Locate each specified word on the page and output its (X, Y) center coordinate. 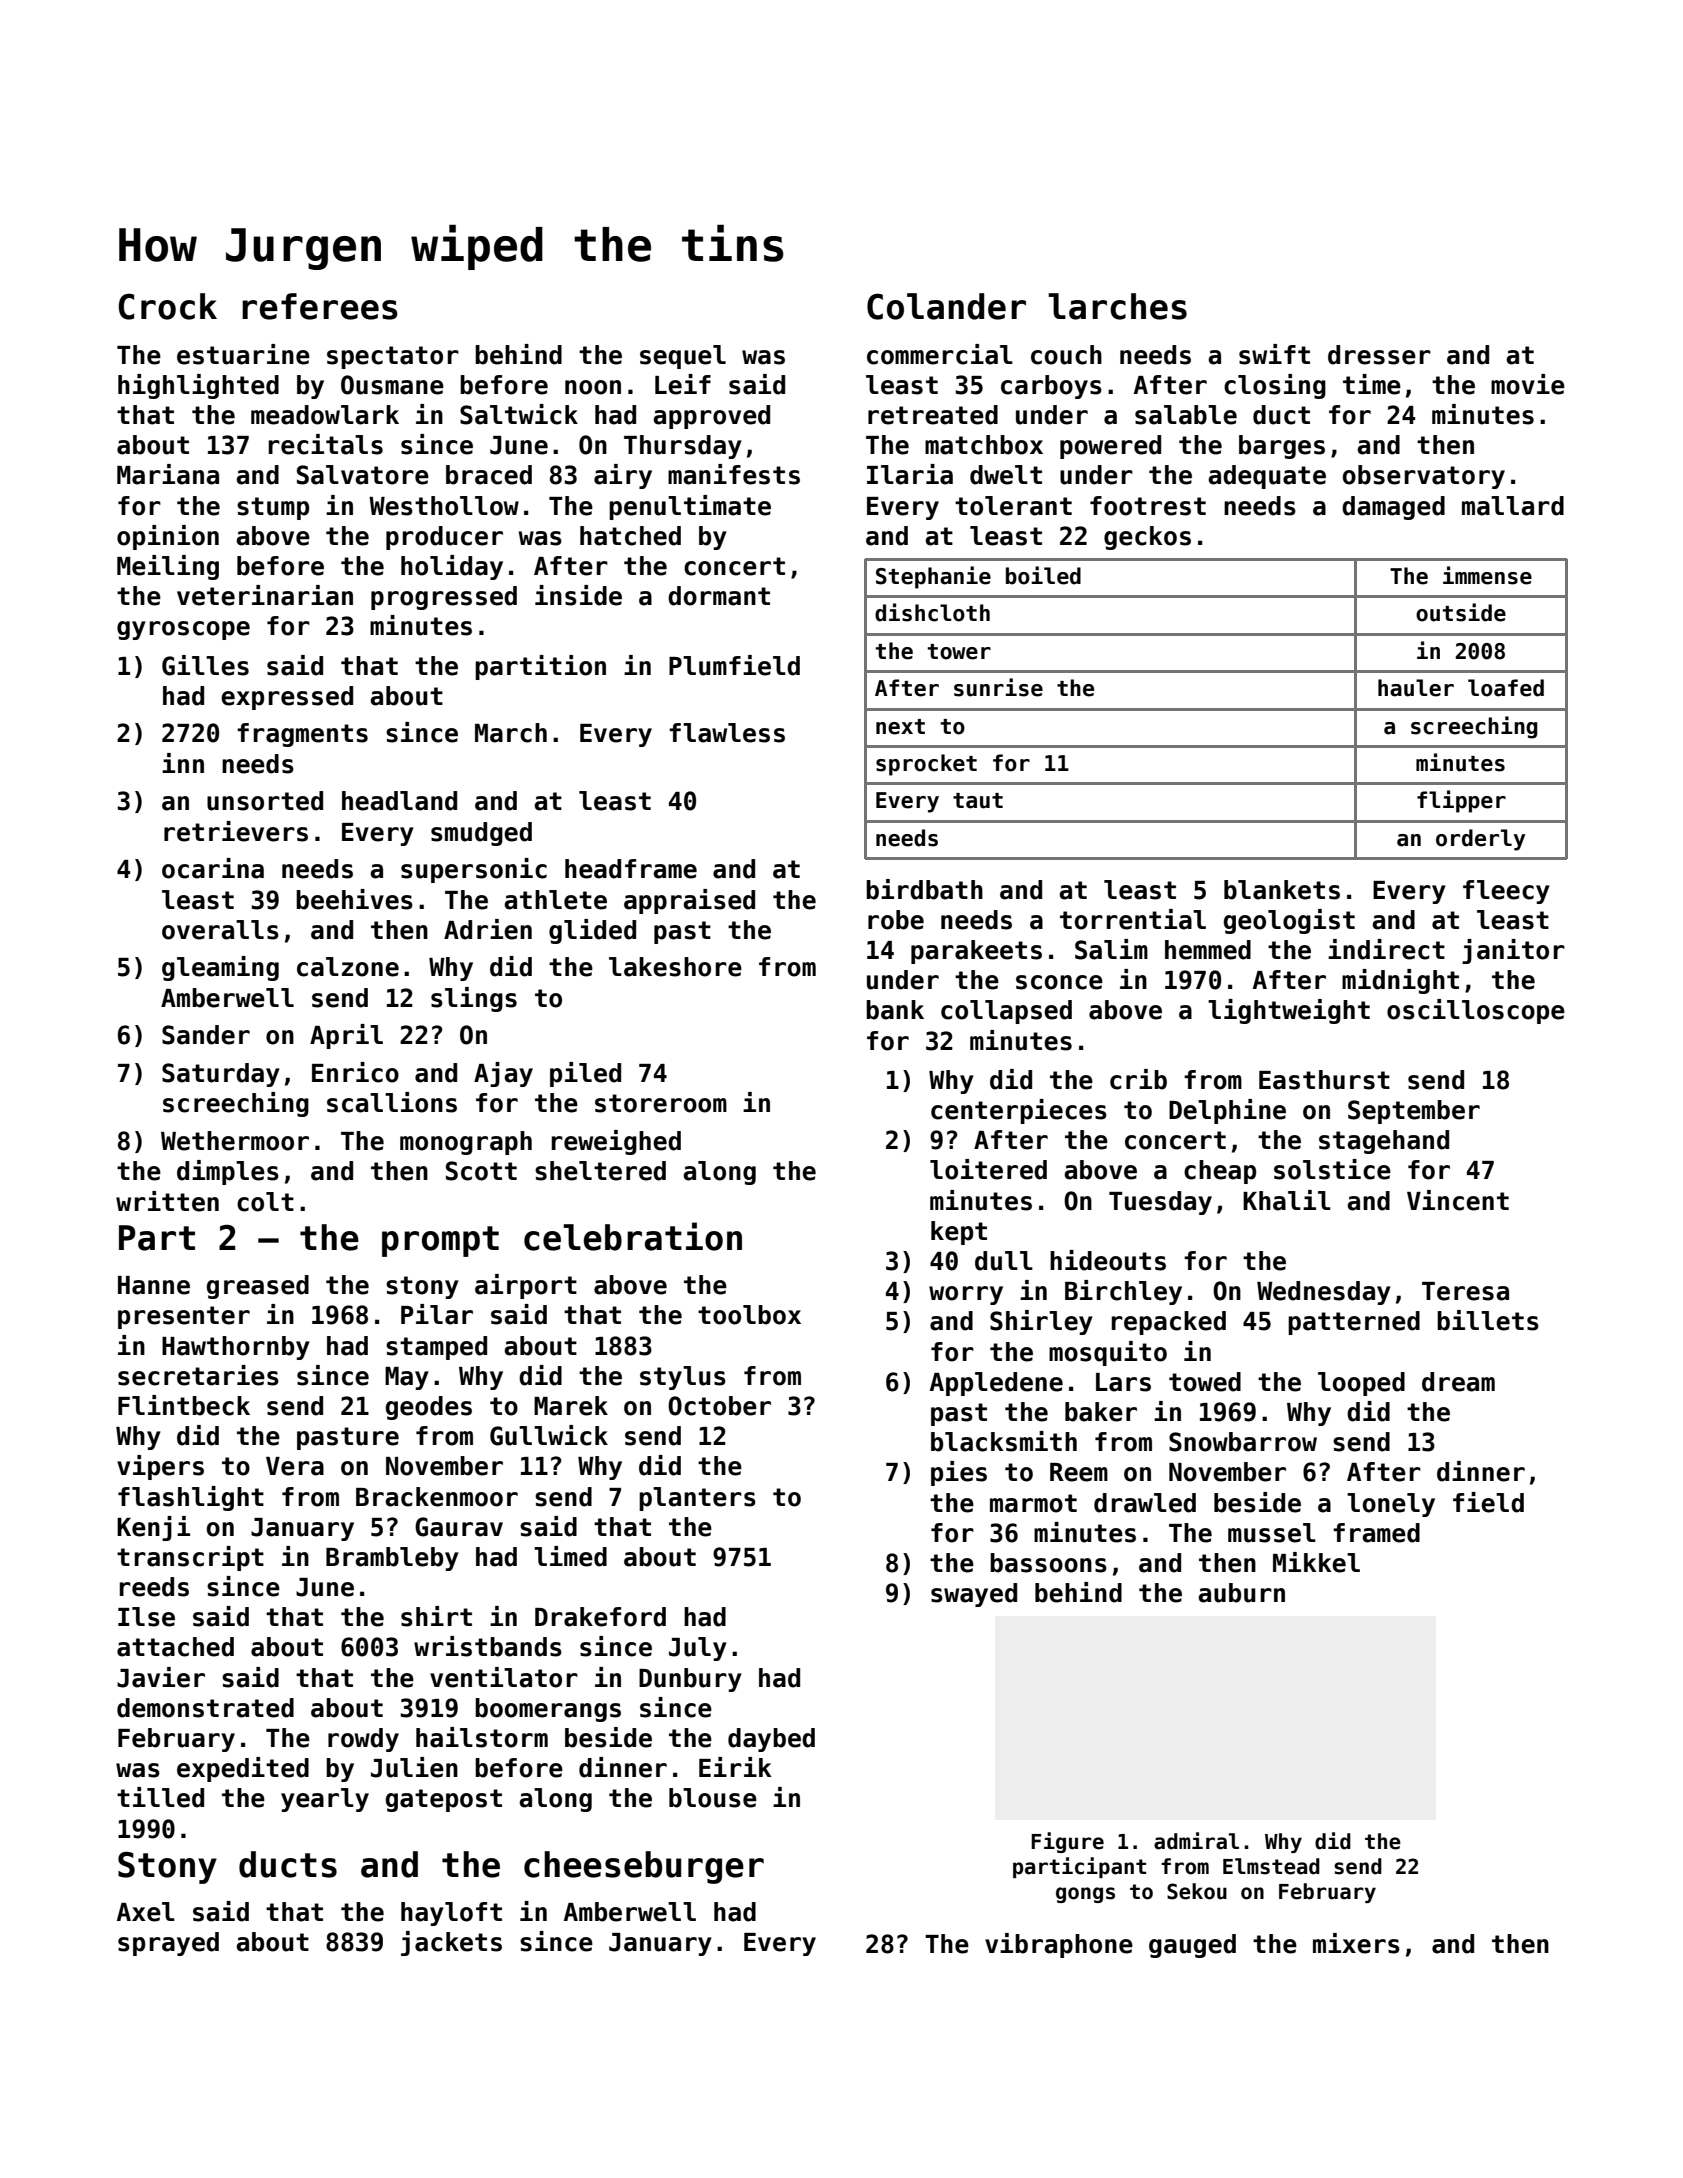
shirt (436, 1616)
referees (320, 306)
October (719, 1406)
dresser (1379, 355)
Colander (946, 306)
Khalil (1287, 1200)
